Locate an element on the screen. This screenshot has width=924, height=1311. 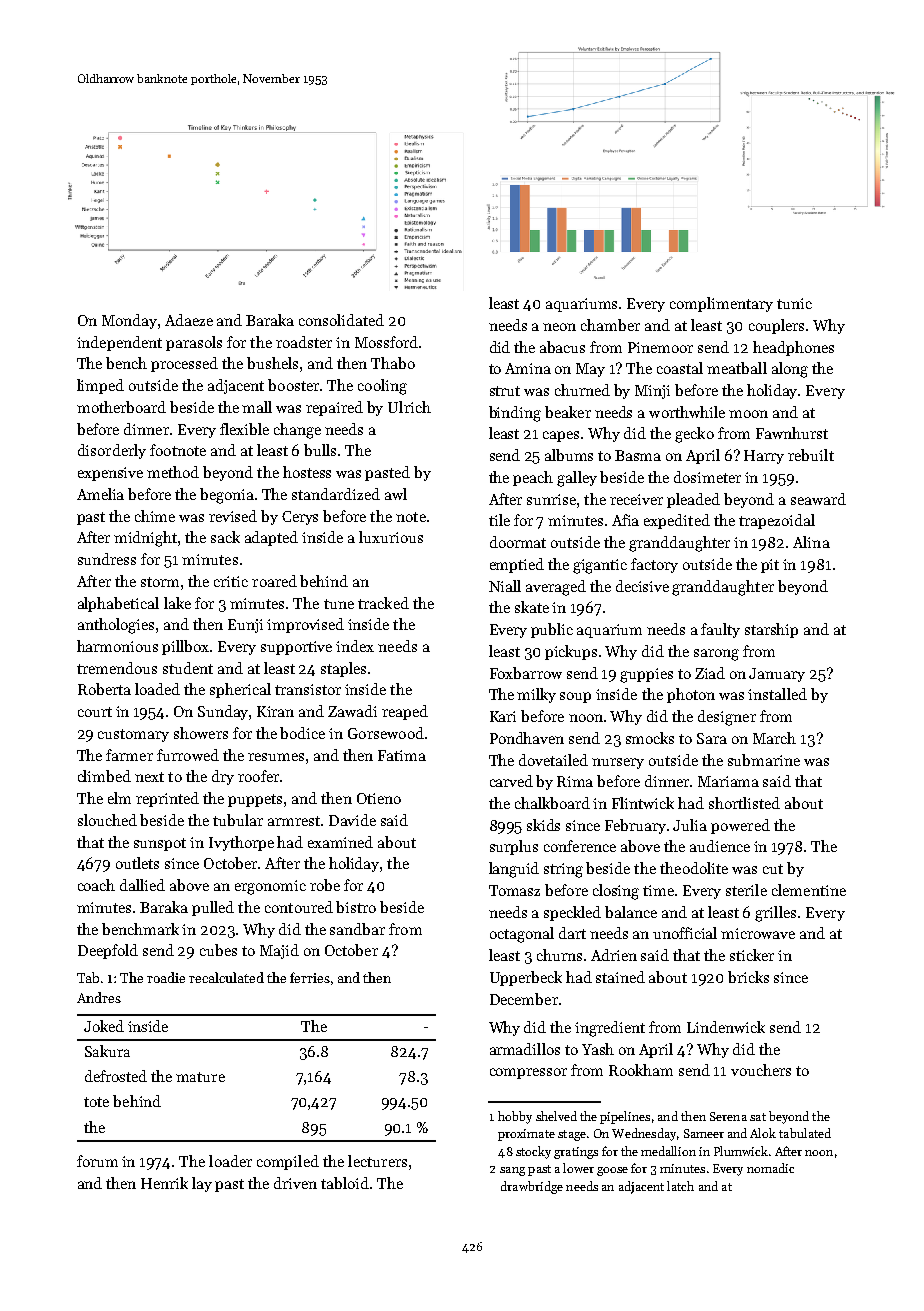
examined is located at coordinates (340, 842).
